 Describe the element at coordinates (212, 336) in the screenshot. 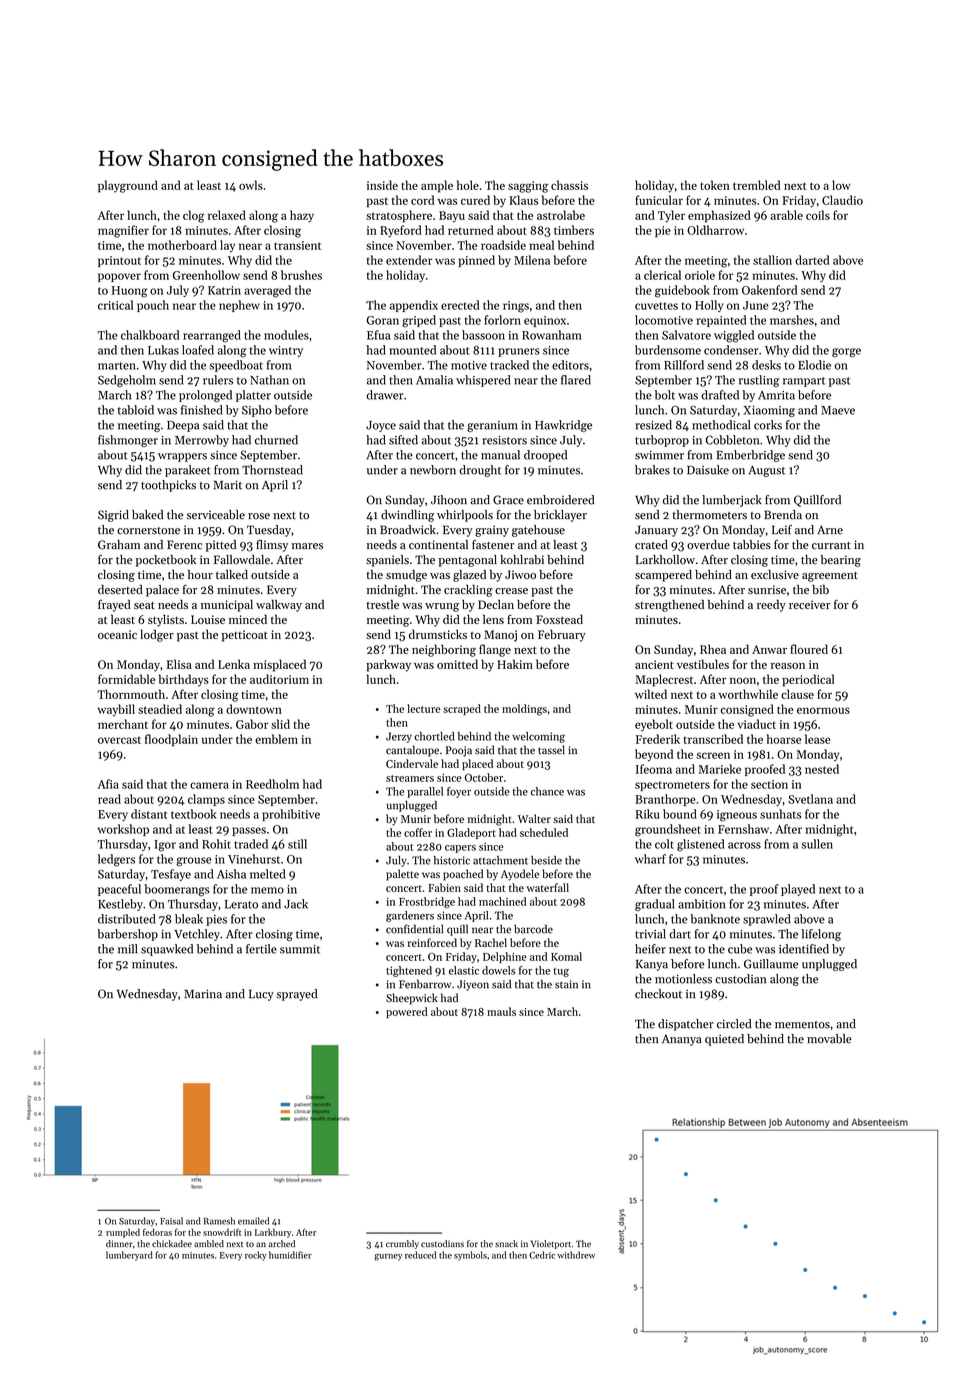

I see `rearranged` at that location.
